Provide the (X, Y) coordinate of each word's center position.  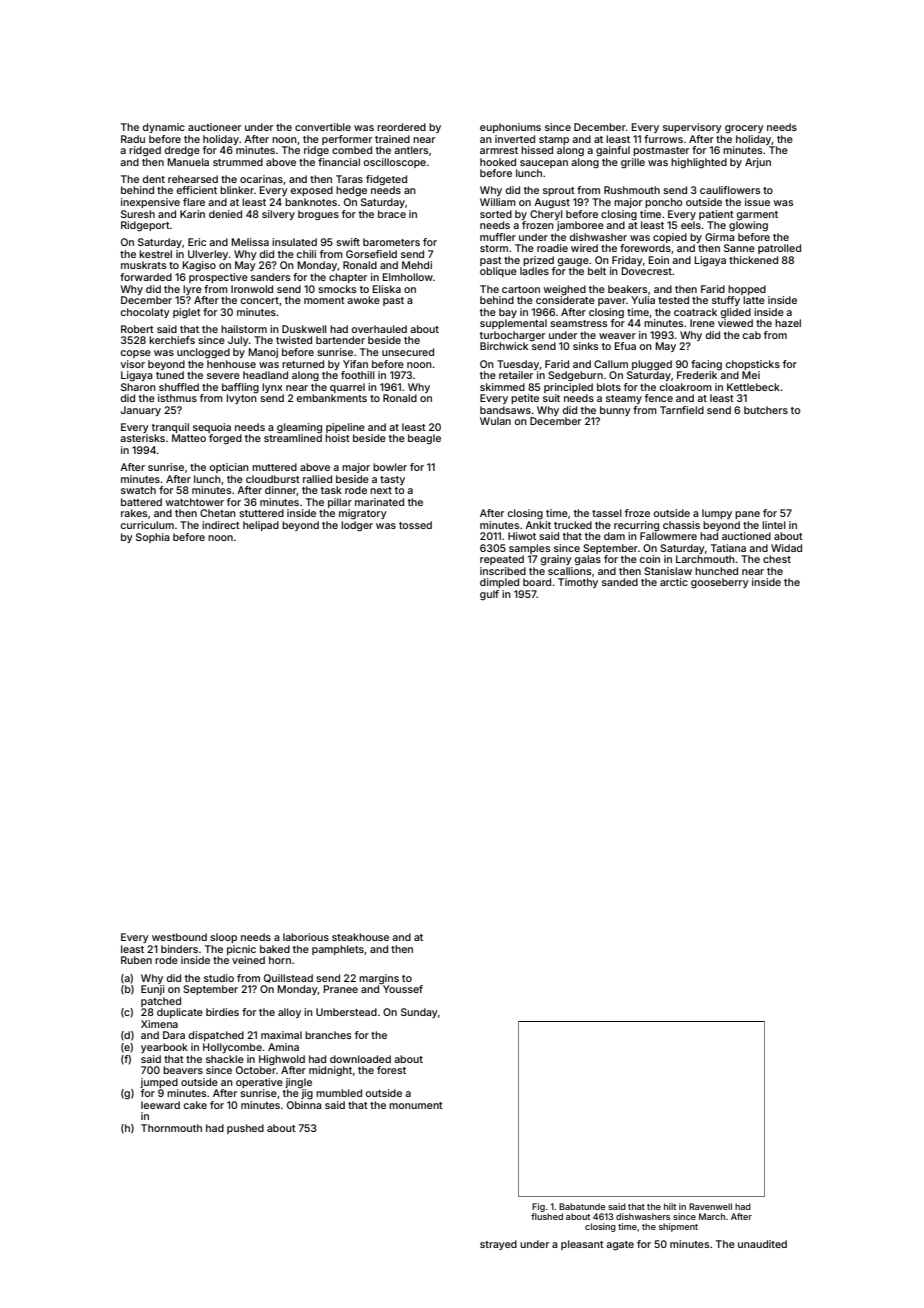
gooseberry (720, 583)
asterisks (142, 438)
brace (392, 214)
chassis (681, 525)
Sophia (153, 538)
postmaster (661, 151)
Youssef (403, 989)
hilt (670, 1206)
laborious (306, 937)
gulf (489, 595)
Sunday (419, 1013)
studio (219, 978)
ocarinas (261, 179)
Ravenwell (710, 1206)
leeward (160, 1105)
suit (551, 398)
